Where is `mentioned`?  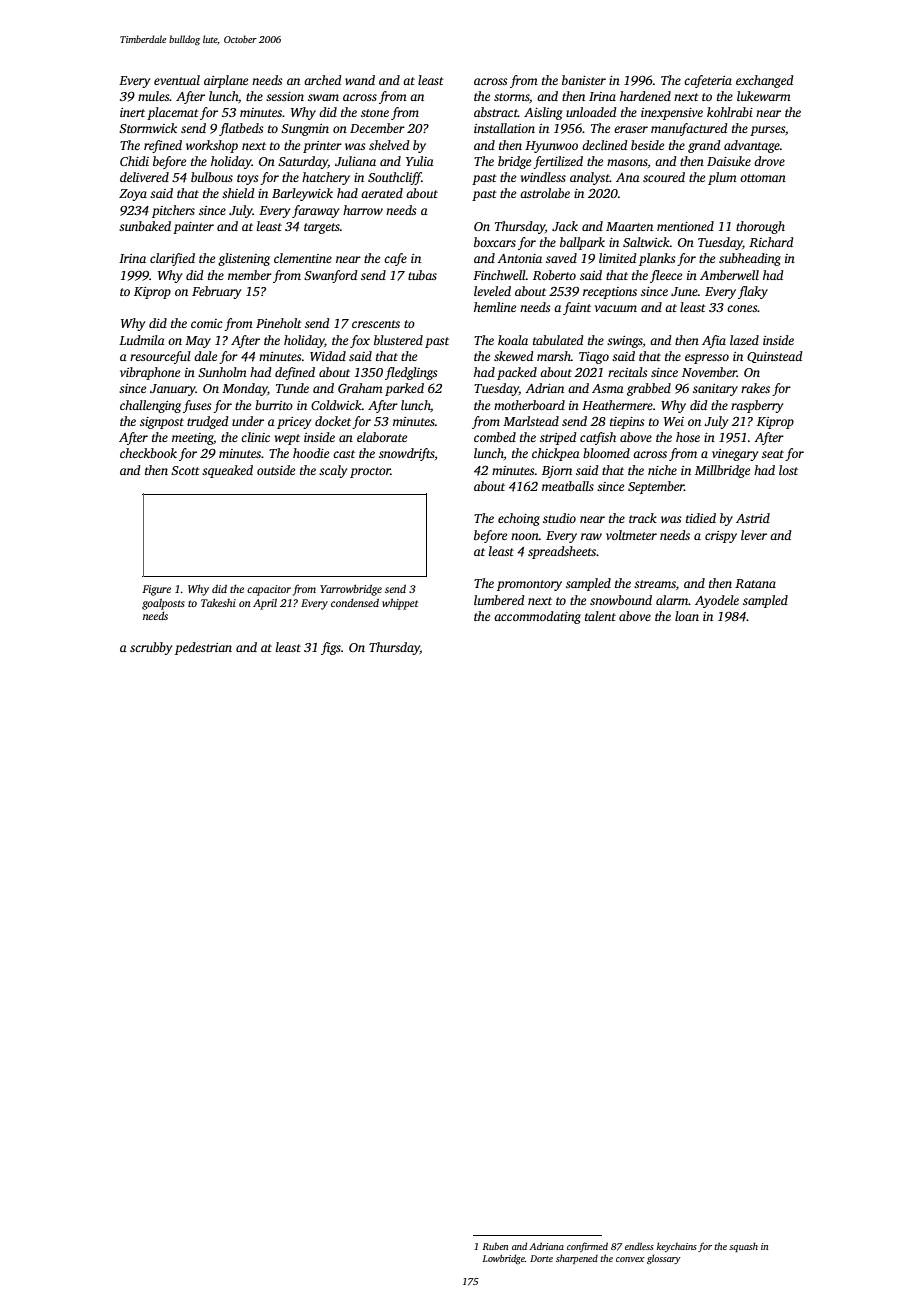
mentioned is located at coordinates (685, 226).
